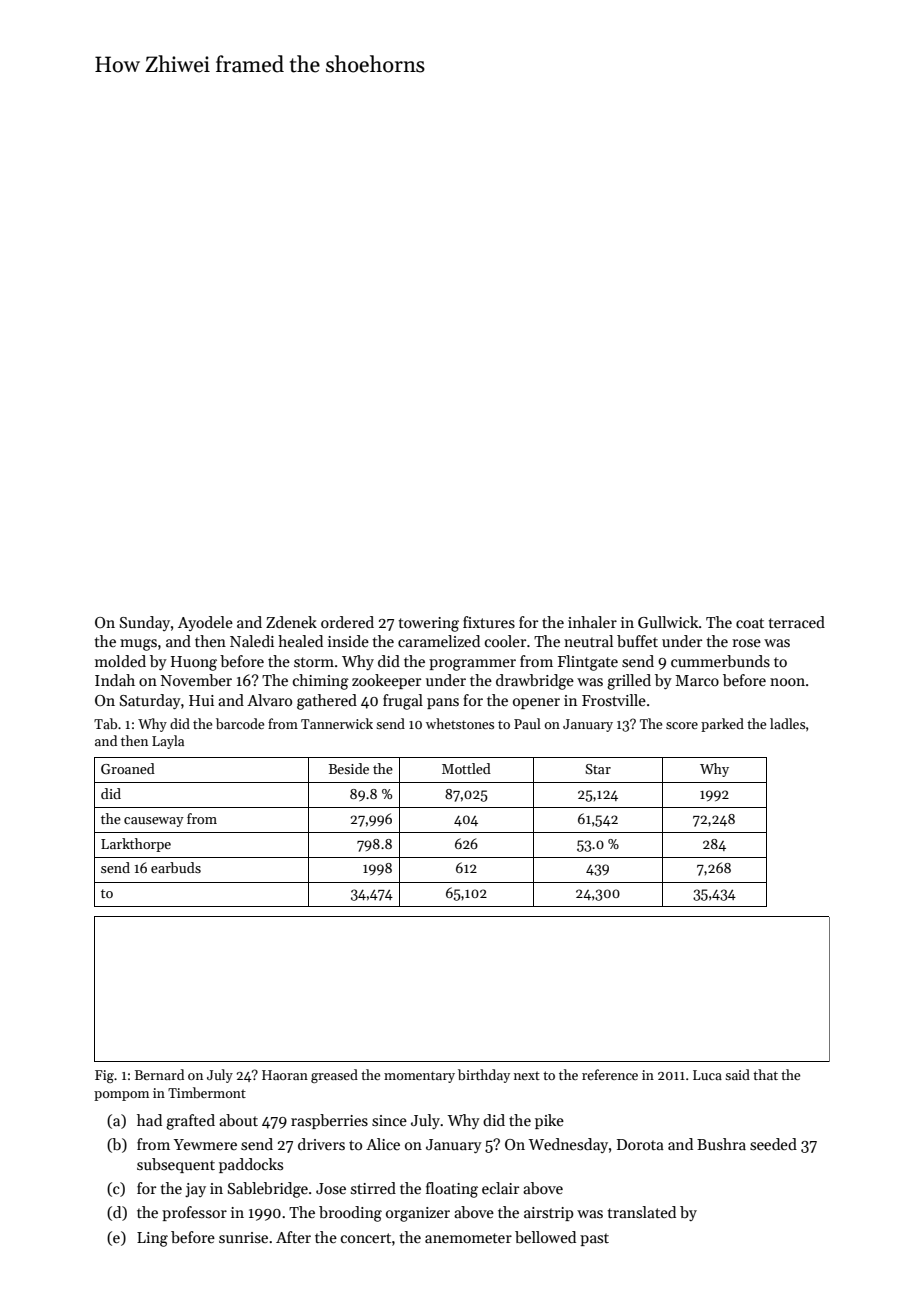 Image resolution: width=924 pixels, height=1308 pixels. I want to click on that, so click(765, 1074).
